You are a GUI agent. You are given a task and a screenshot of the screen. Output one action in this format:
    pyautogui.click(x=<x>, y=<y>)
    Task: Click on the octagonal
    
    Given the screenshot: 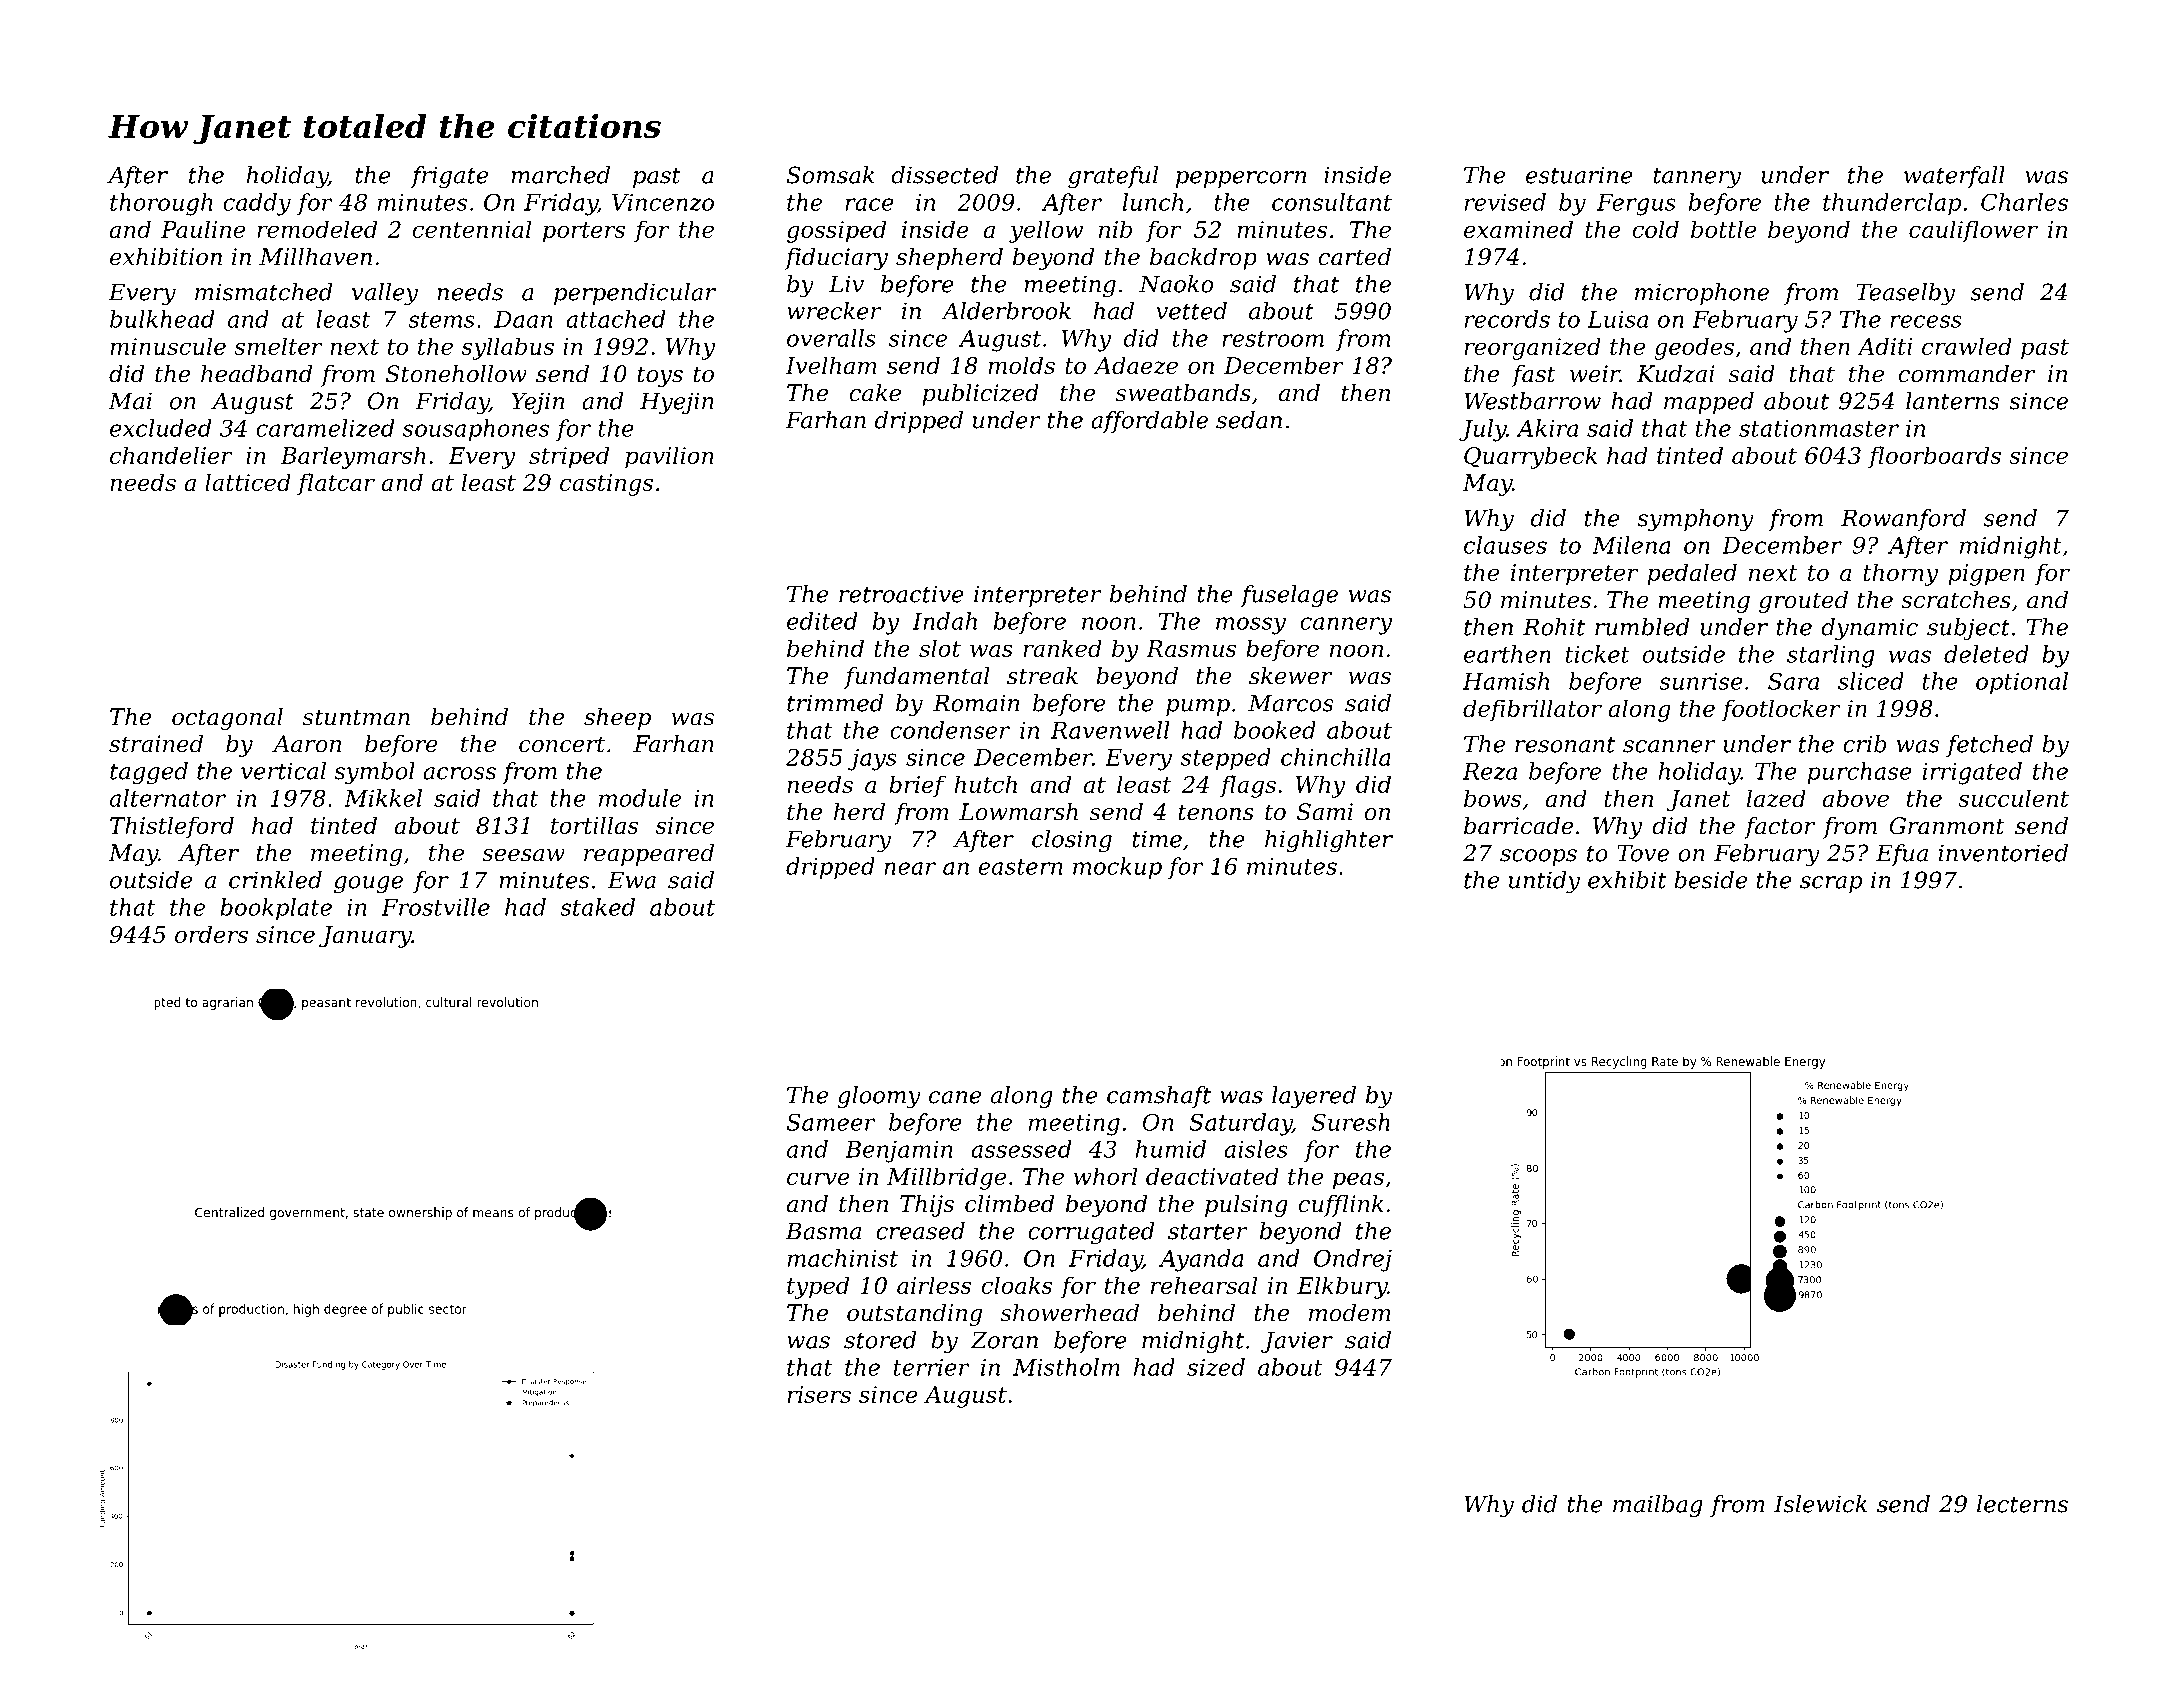 What is the action you would take?
    pyautogui.click(x=227, y=719)
